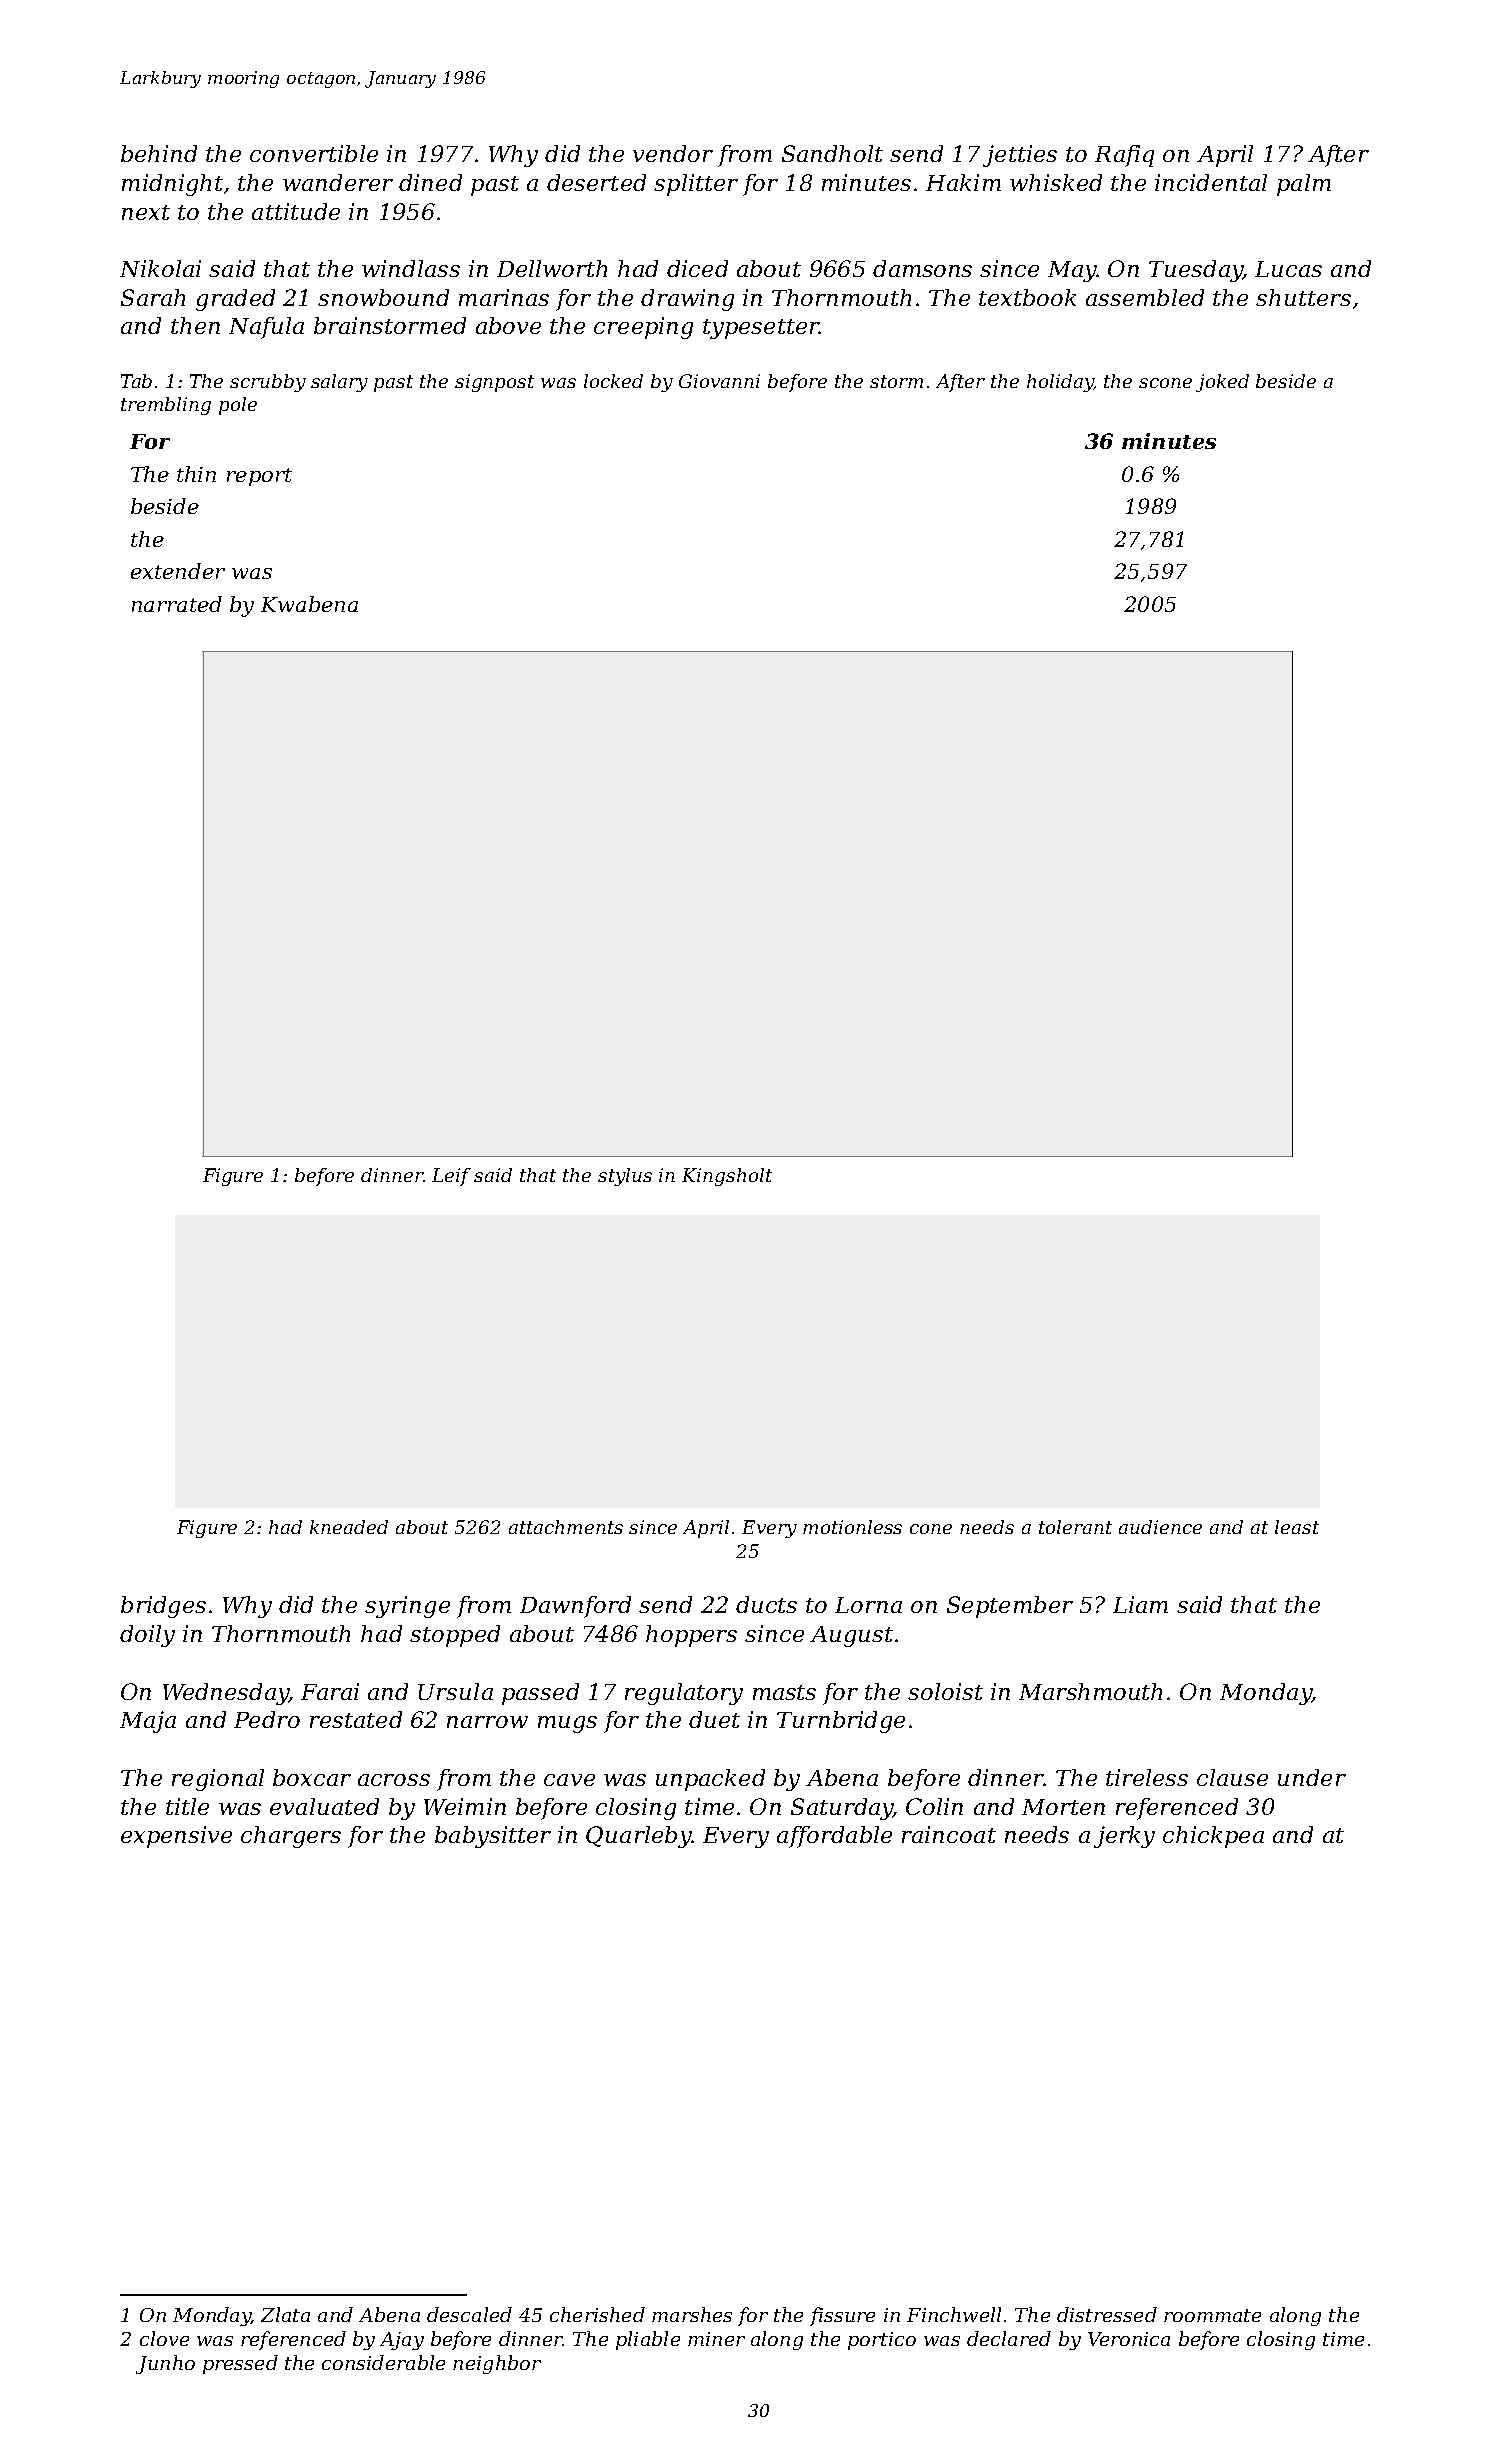 This image has height=2464, width=1496. I want to click on Leif, so click(451, 1177).
